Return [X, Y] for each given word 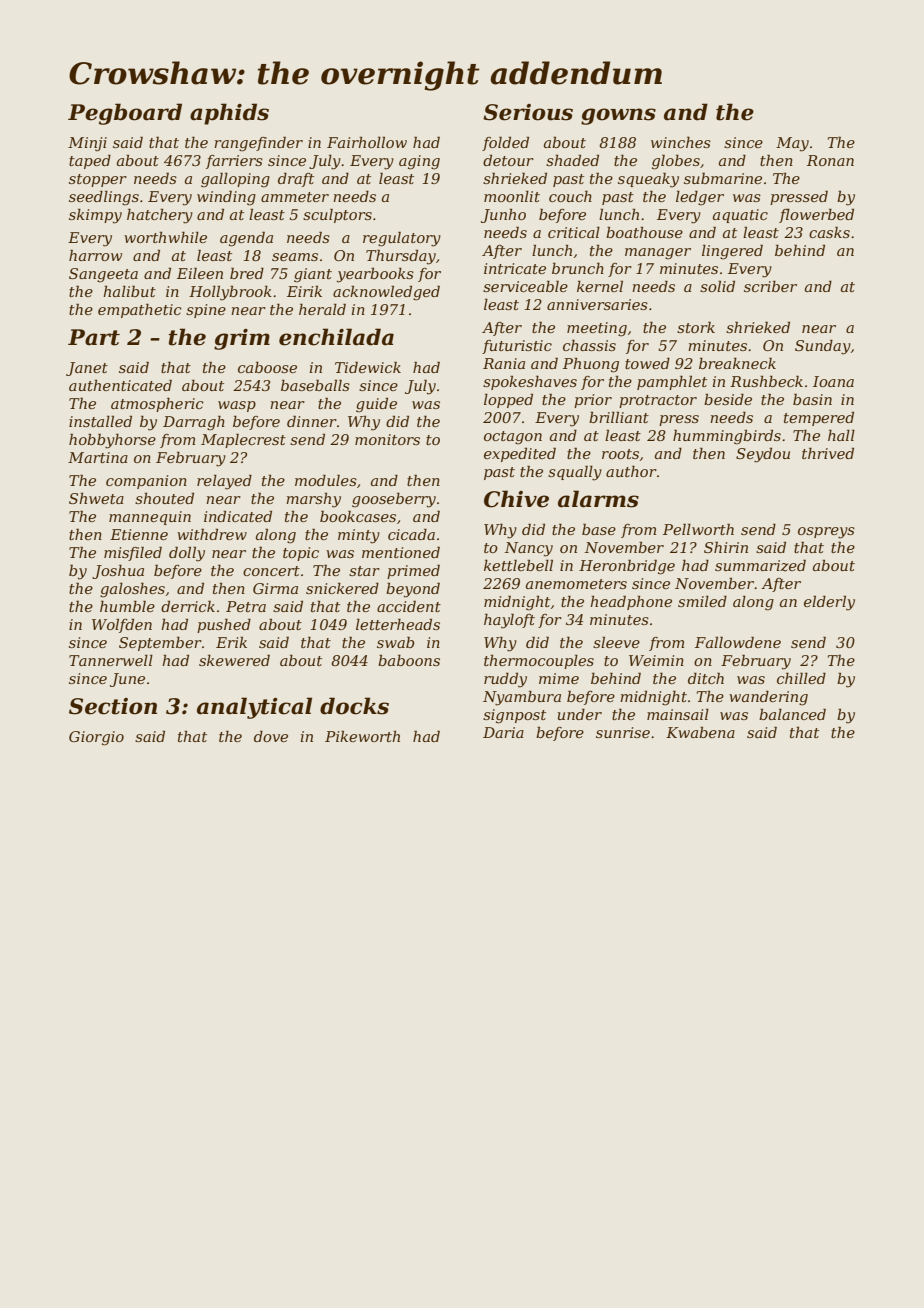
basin [812, 399]
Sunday [823, 347]
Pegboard [125, 114]
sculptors [337, 215]
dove [271, 736]
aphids [229, 114]
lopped [508, 400]
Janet [87, 369]
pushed [224, 625]
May [792, 144]
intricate [515, 268]
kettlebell [518, 565]
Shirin [726, 547]
